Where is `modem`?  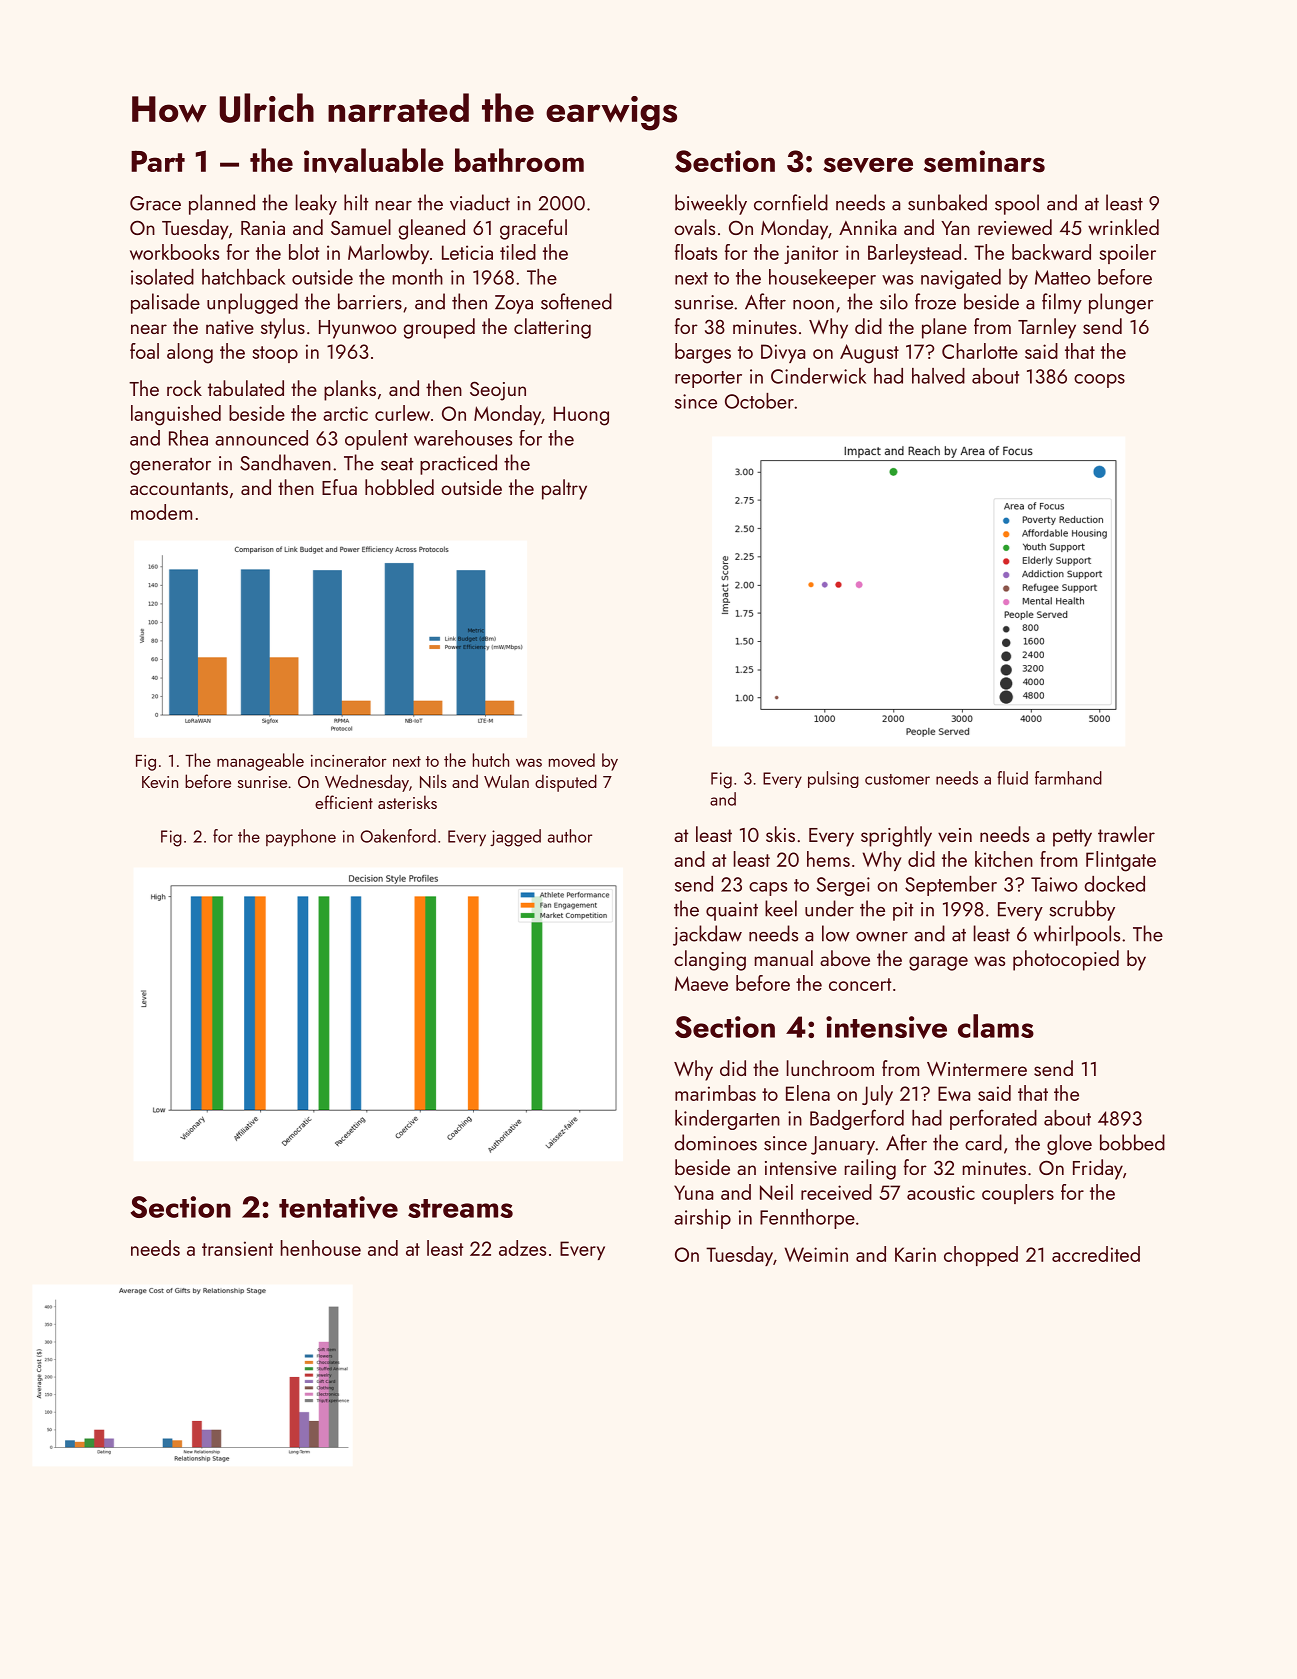 modem is located at coordinates (161, 512).
